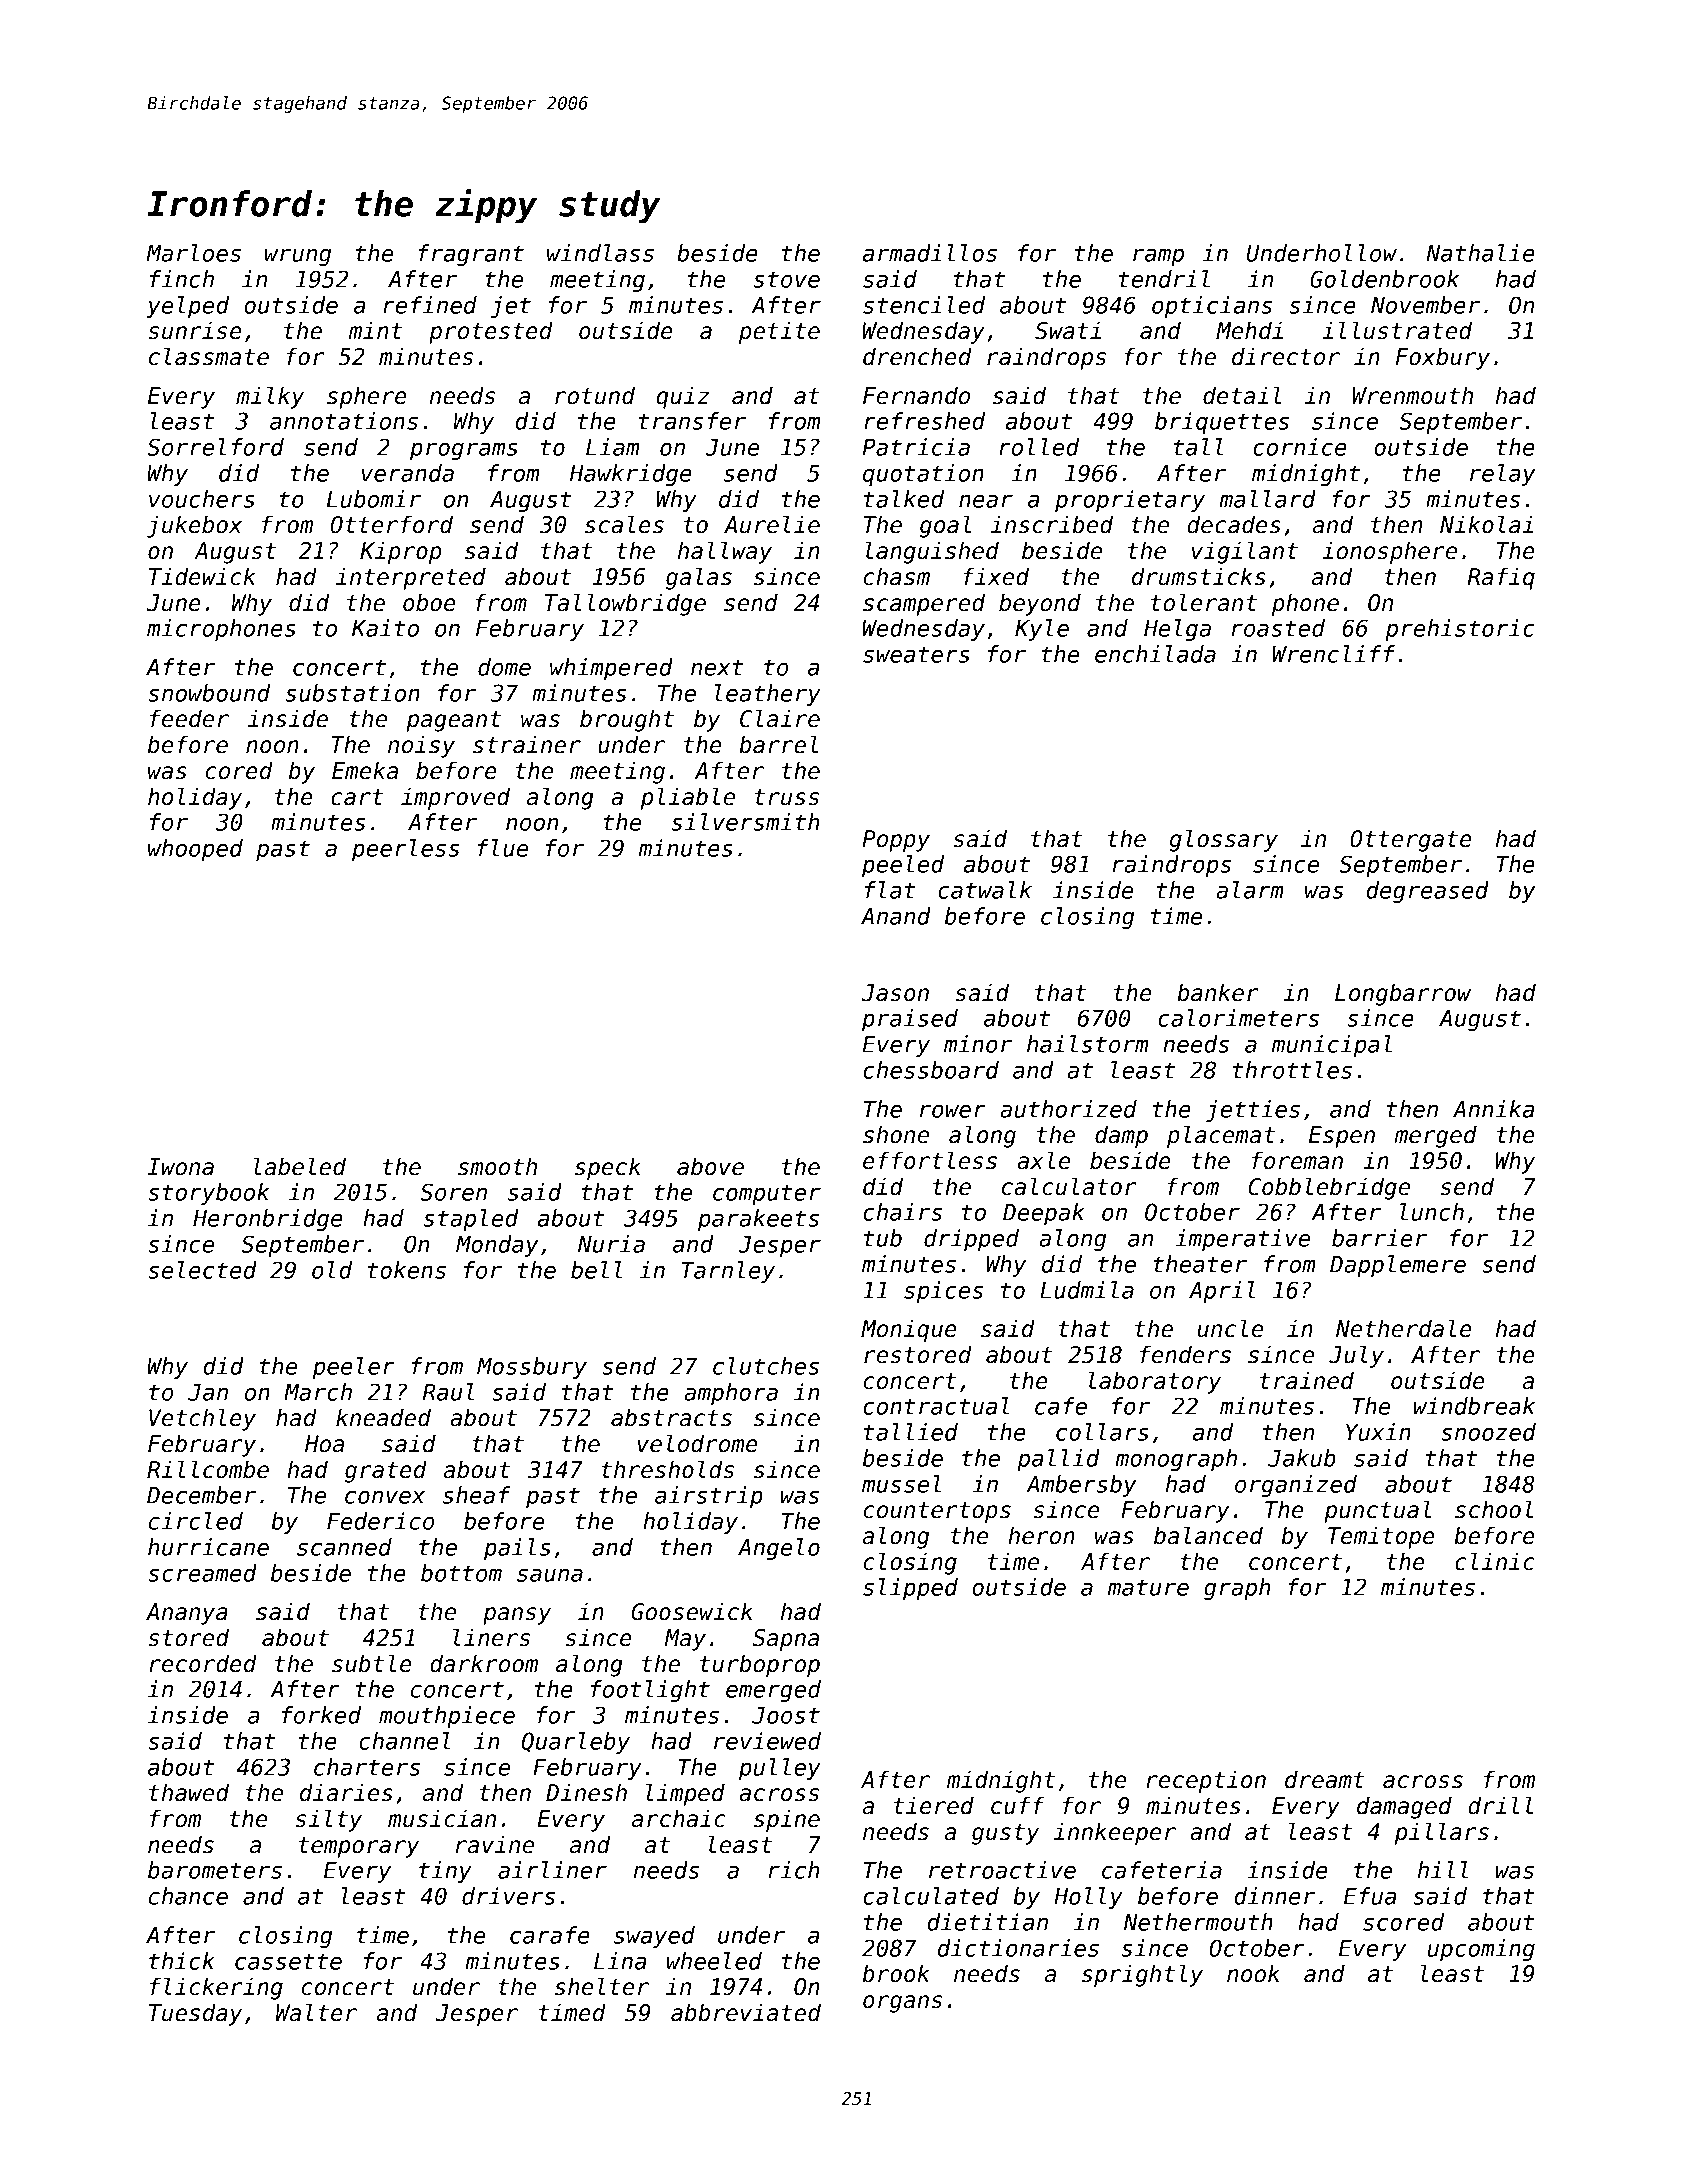  What do you see at coordinates (1267, 499) in the page?
I see `mallard` at bounding box center [1267, 499].
